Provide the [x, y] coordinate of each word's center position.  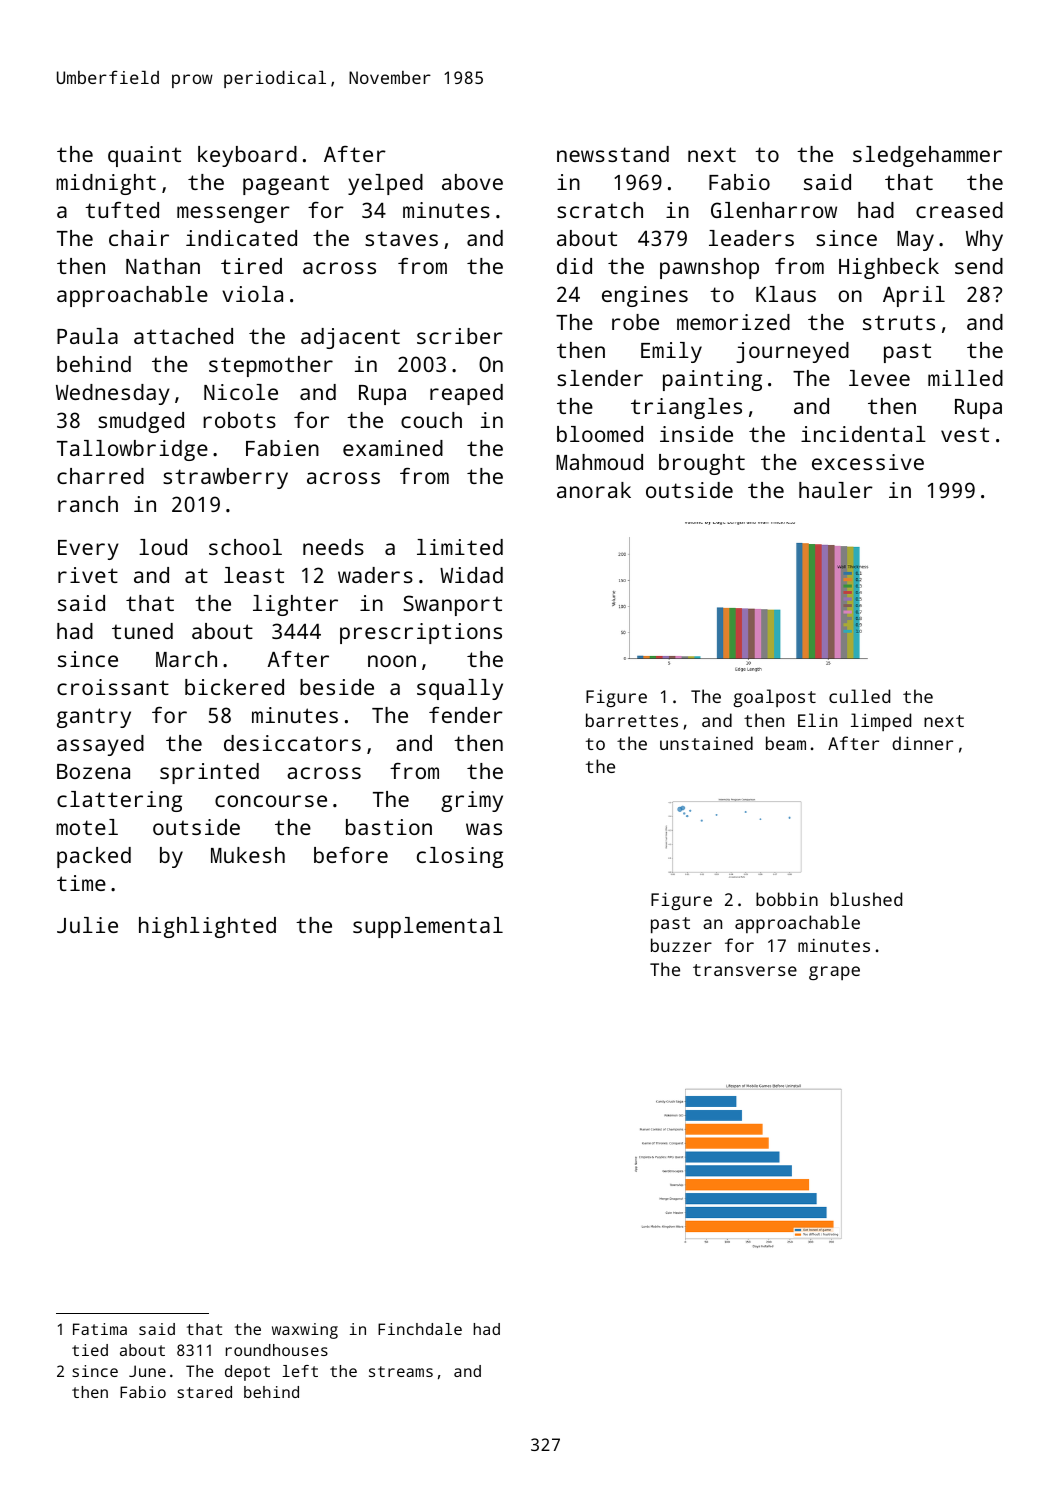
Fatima [100, 1329]
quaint [144, 156]
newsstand [613, 154]
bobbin [787, 899]
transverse [745, 970]
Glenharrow [774, 210]
